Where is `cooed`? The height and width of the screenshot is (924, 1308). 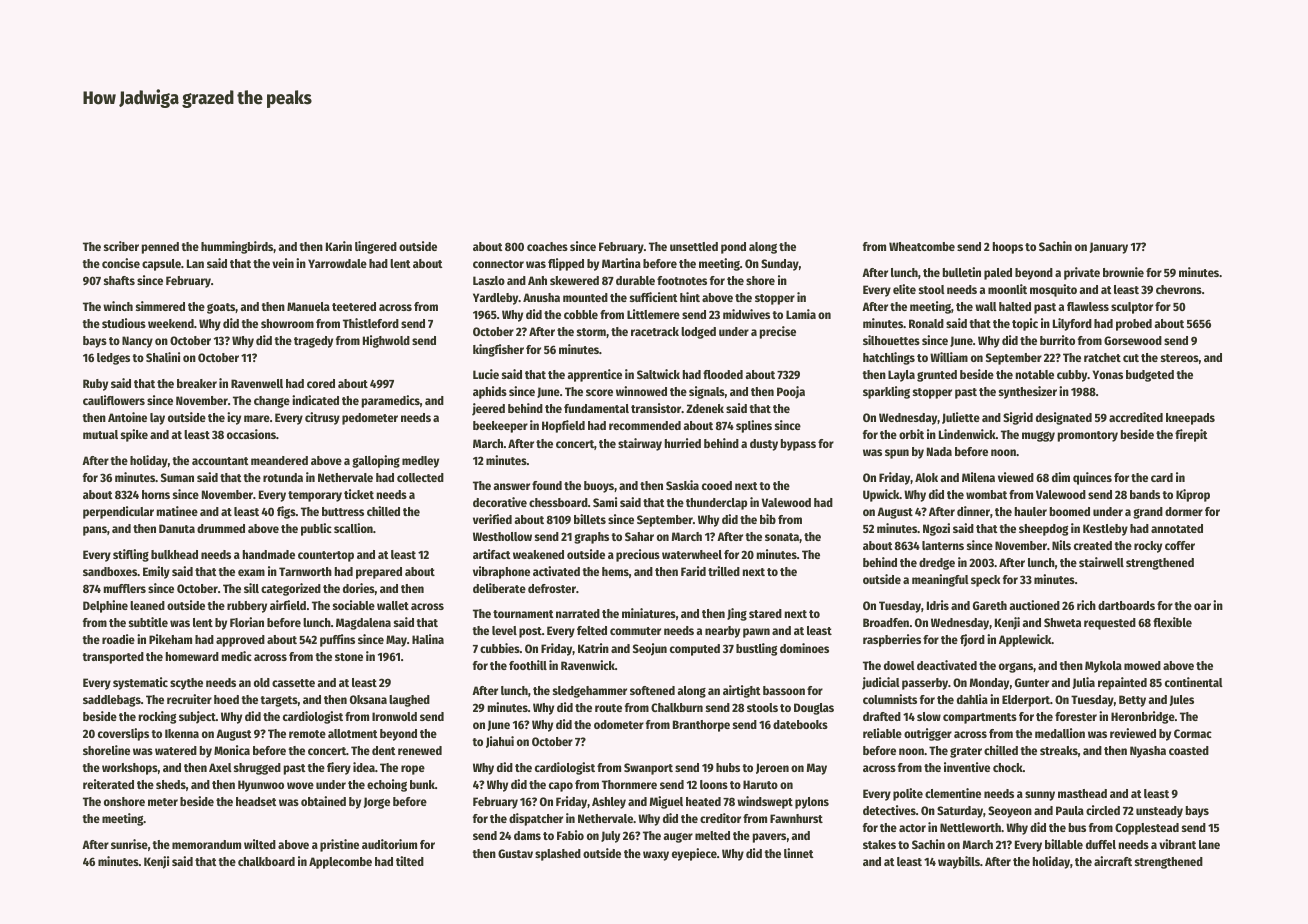 cooed is located at coordinates (717, 485).
